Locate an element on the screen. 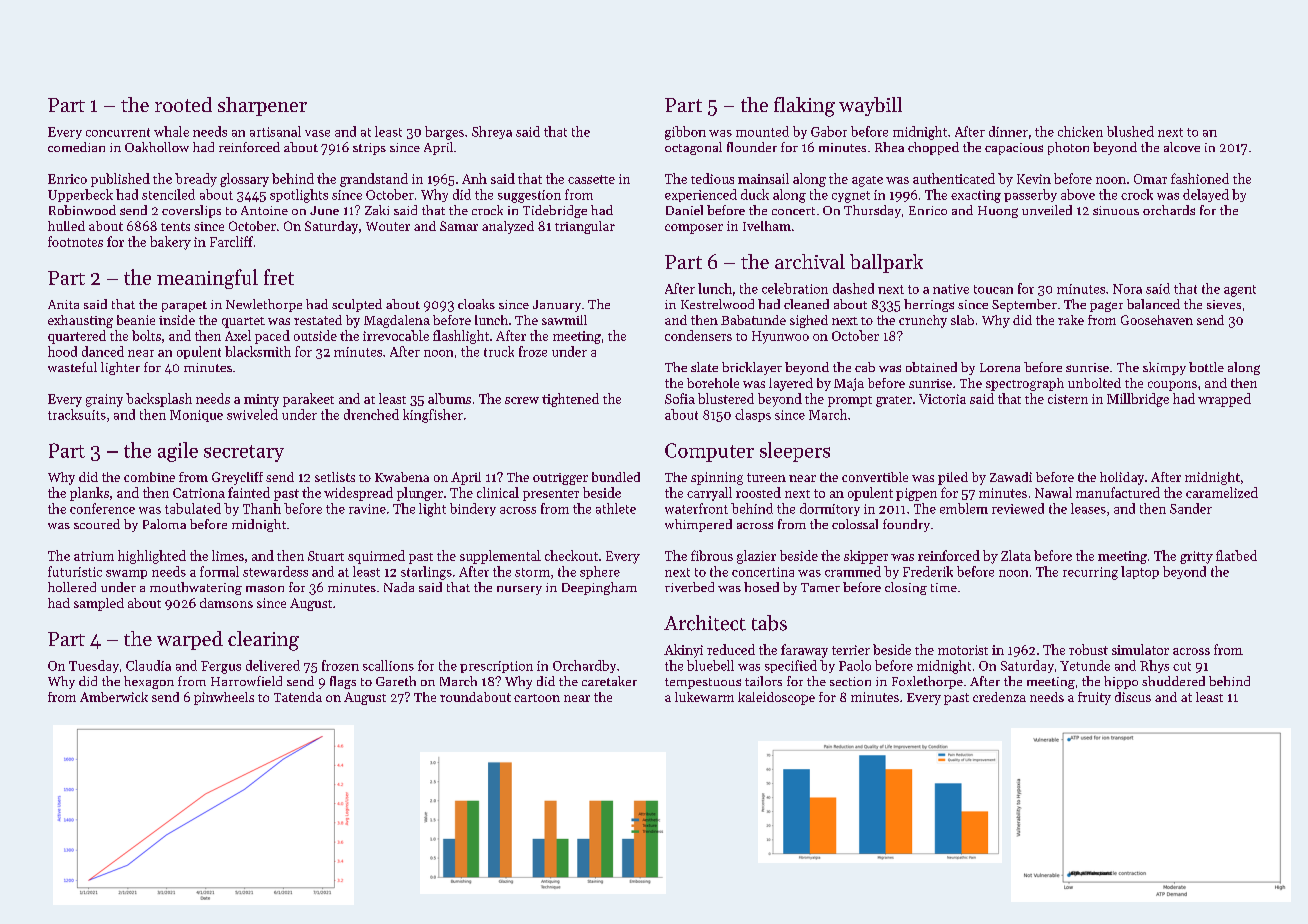 This screenshot has height=924, width=1308. Orchardby is located at coordinates (584, 666).
